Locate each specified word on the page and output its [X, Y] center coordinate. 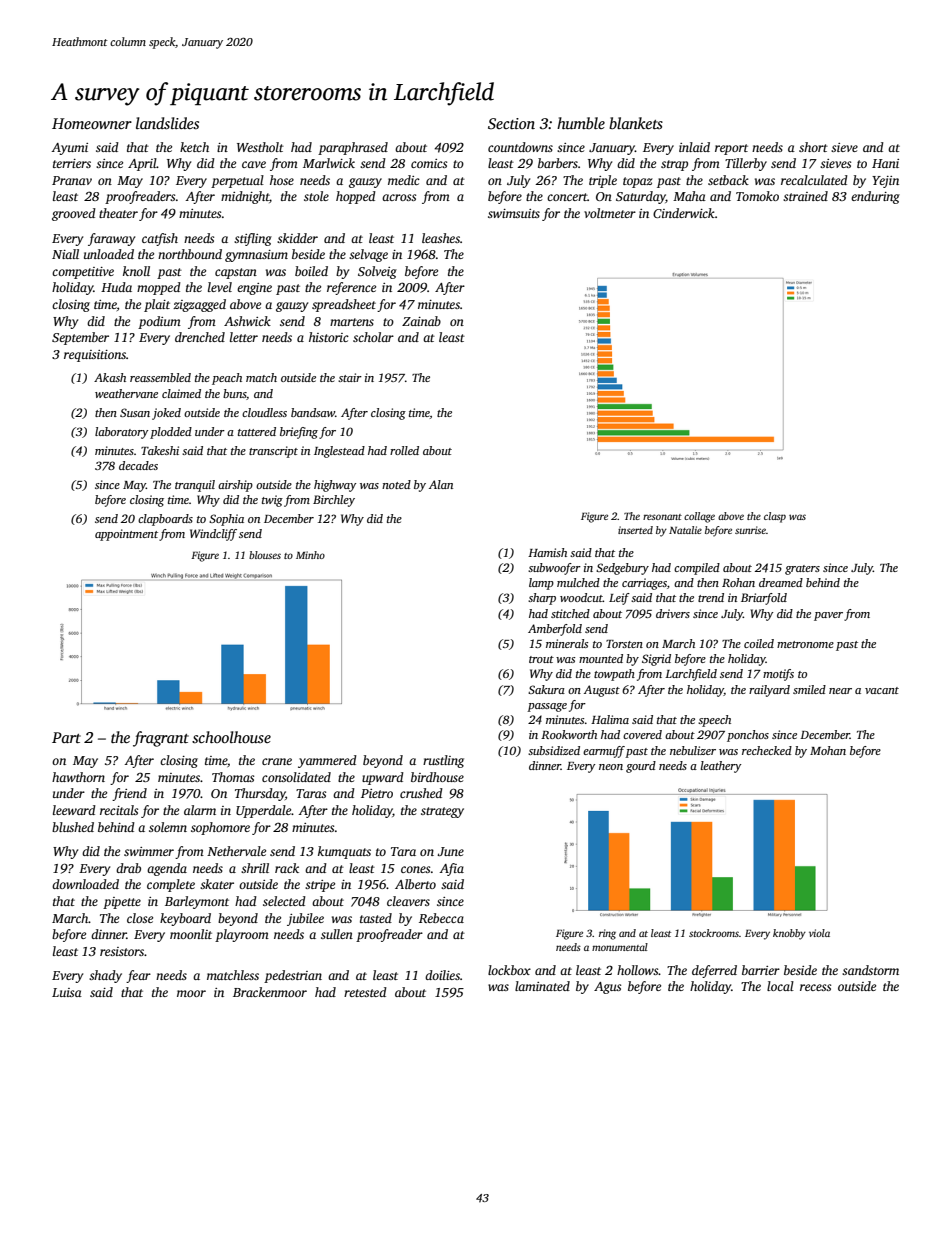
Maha [689, 196]
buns [234, 393]
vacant [882, 690]
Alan [441, 484]
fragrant [161, 739]
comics [429, 163]
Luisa [67, 992]
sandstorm [870, 970]
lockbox [509, 970]
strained [805, 196]
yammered [327, 761]
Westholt [260, 147]
